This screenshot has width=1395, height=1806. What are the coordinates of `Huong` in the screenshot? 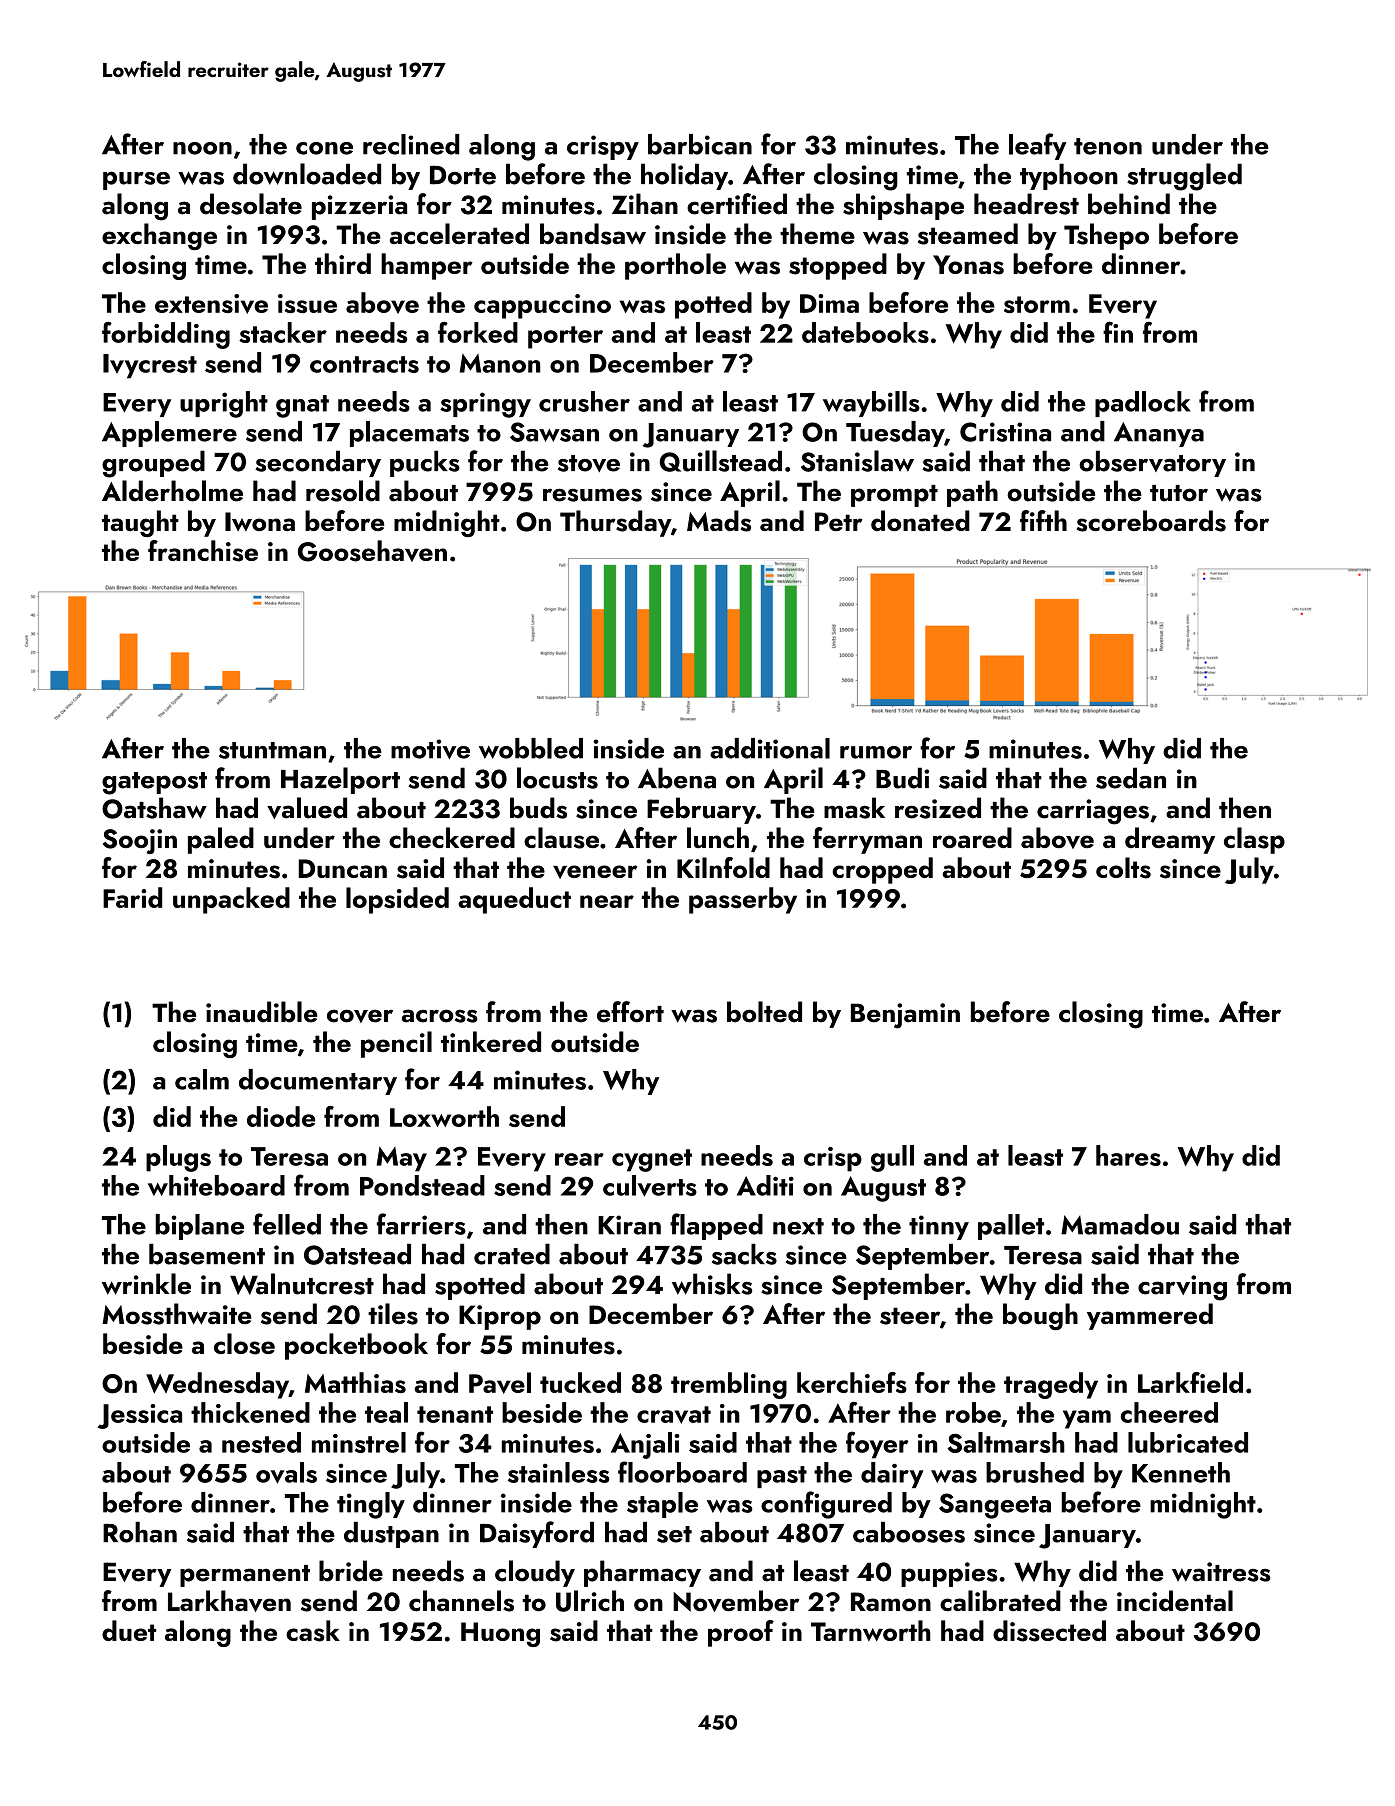 It's located at (500, 1634).
